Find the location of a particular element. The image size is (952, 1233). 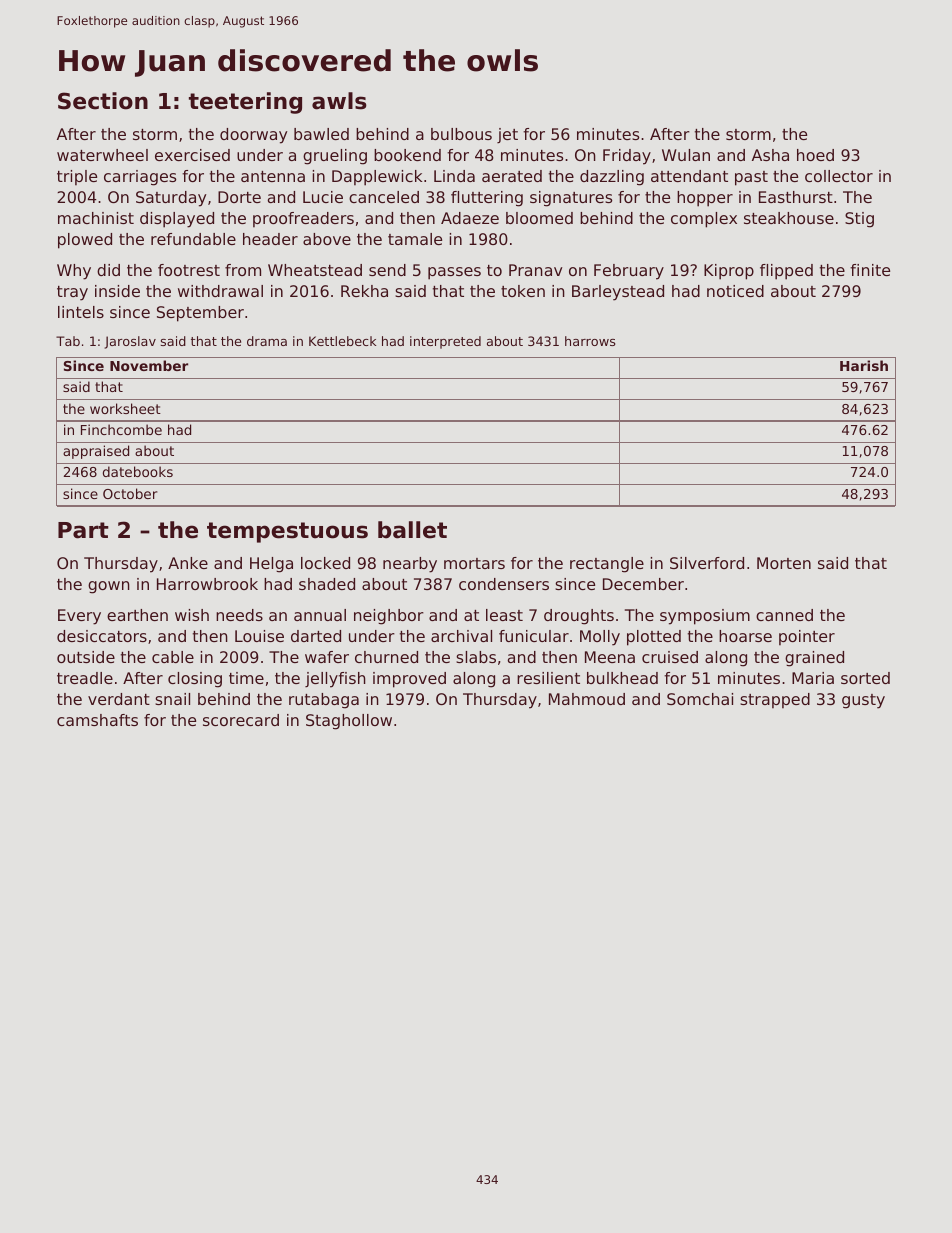

noticed is located at coordinates (735, 291).
